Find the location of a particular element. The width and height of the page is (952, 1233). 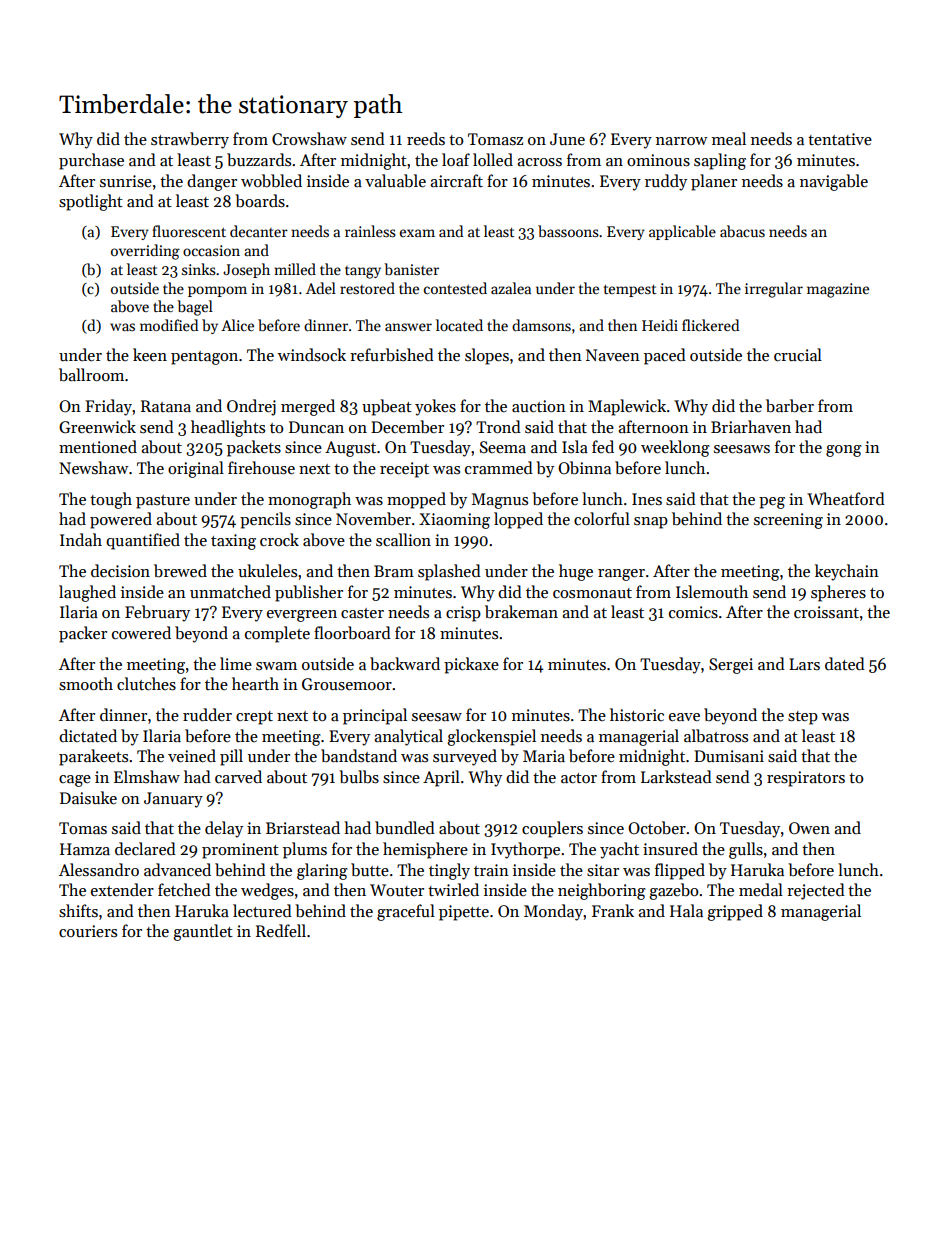

tentative is located at coordinates (840, 139).
